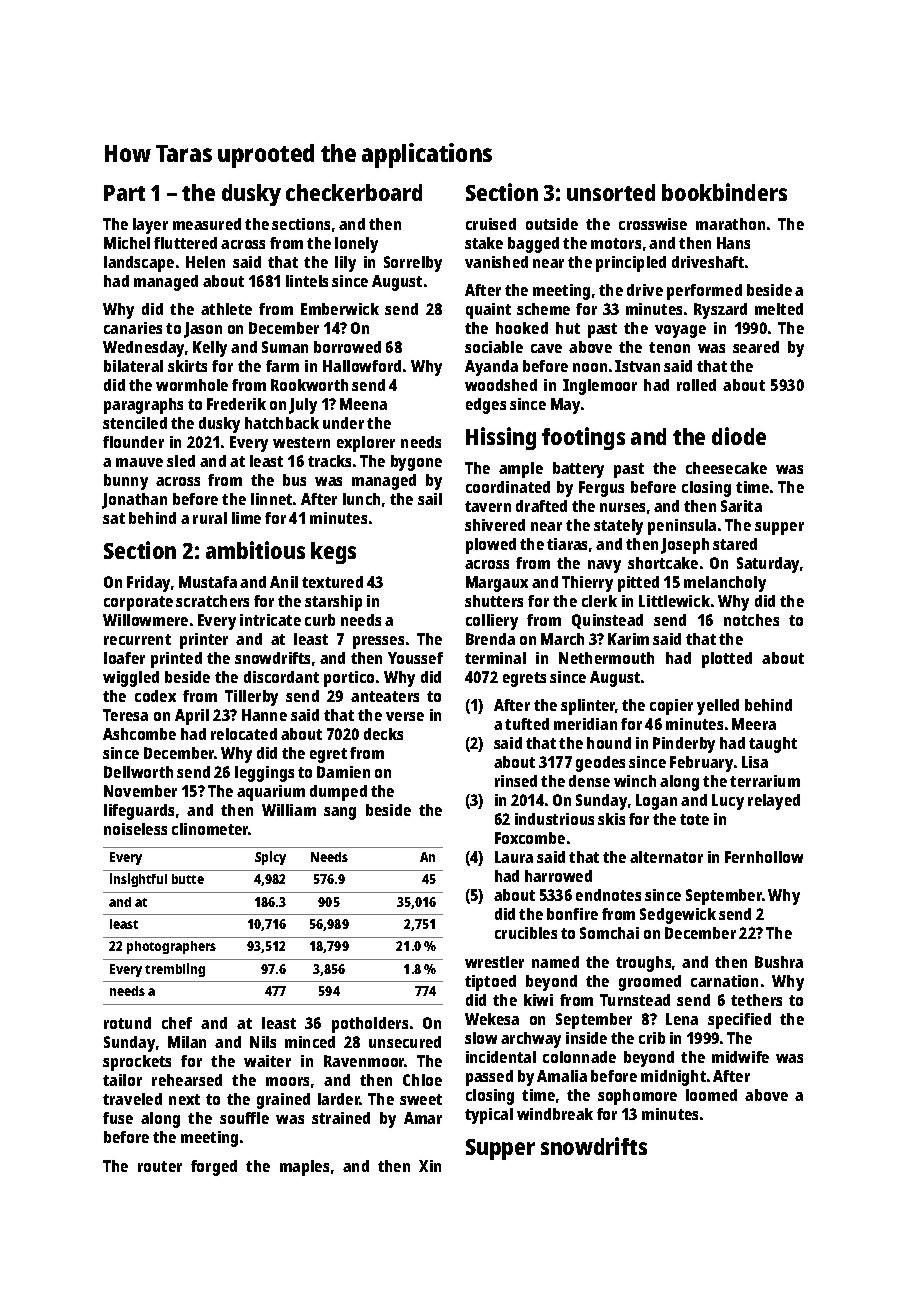 This image has height=1316, width=908. Describe the element at coordinates (538, 1000) in the image. I see `kiwi` at that location.
